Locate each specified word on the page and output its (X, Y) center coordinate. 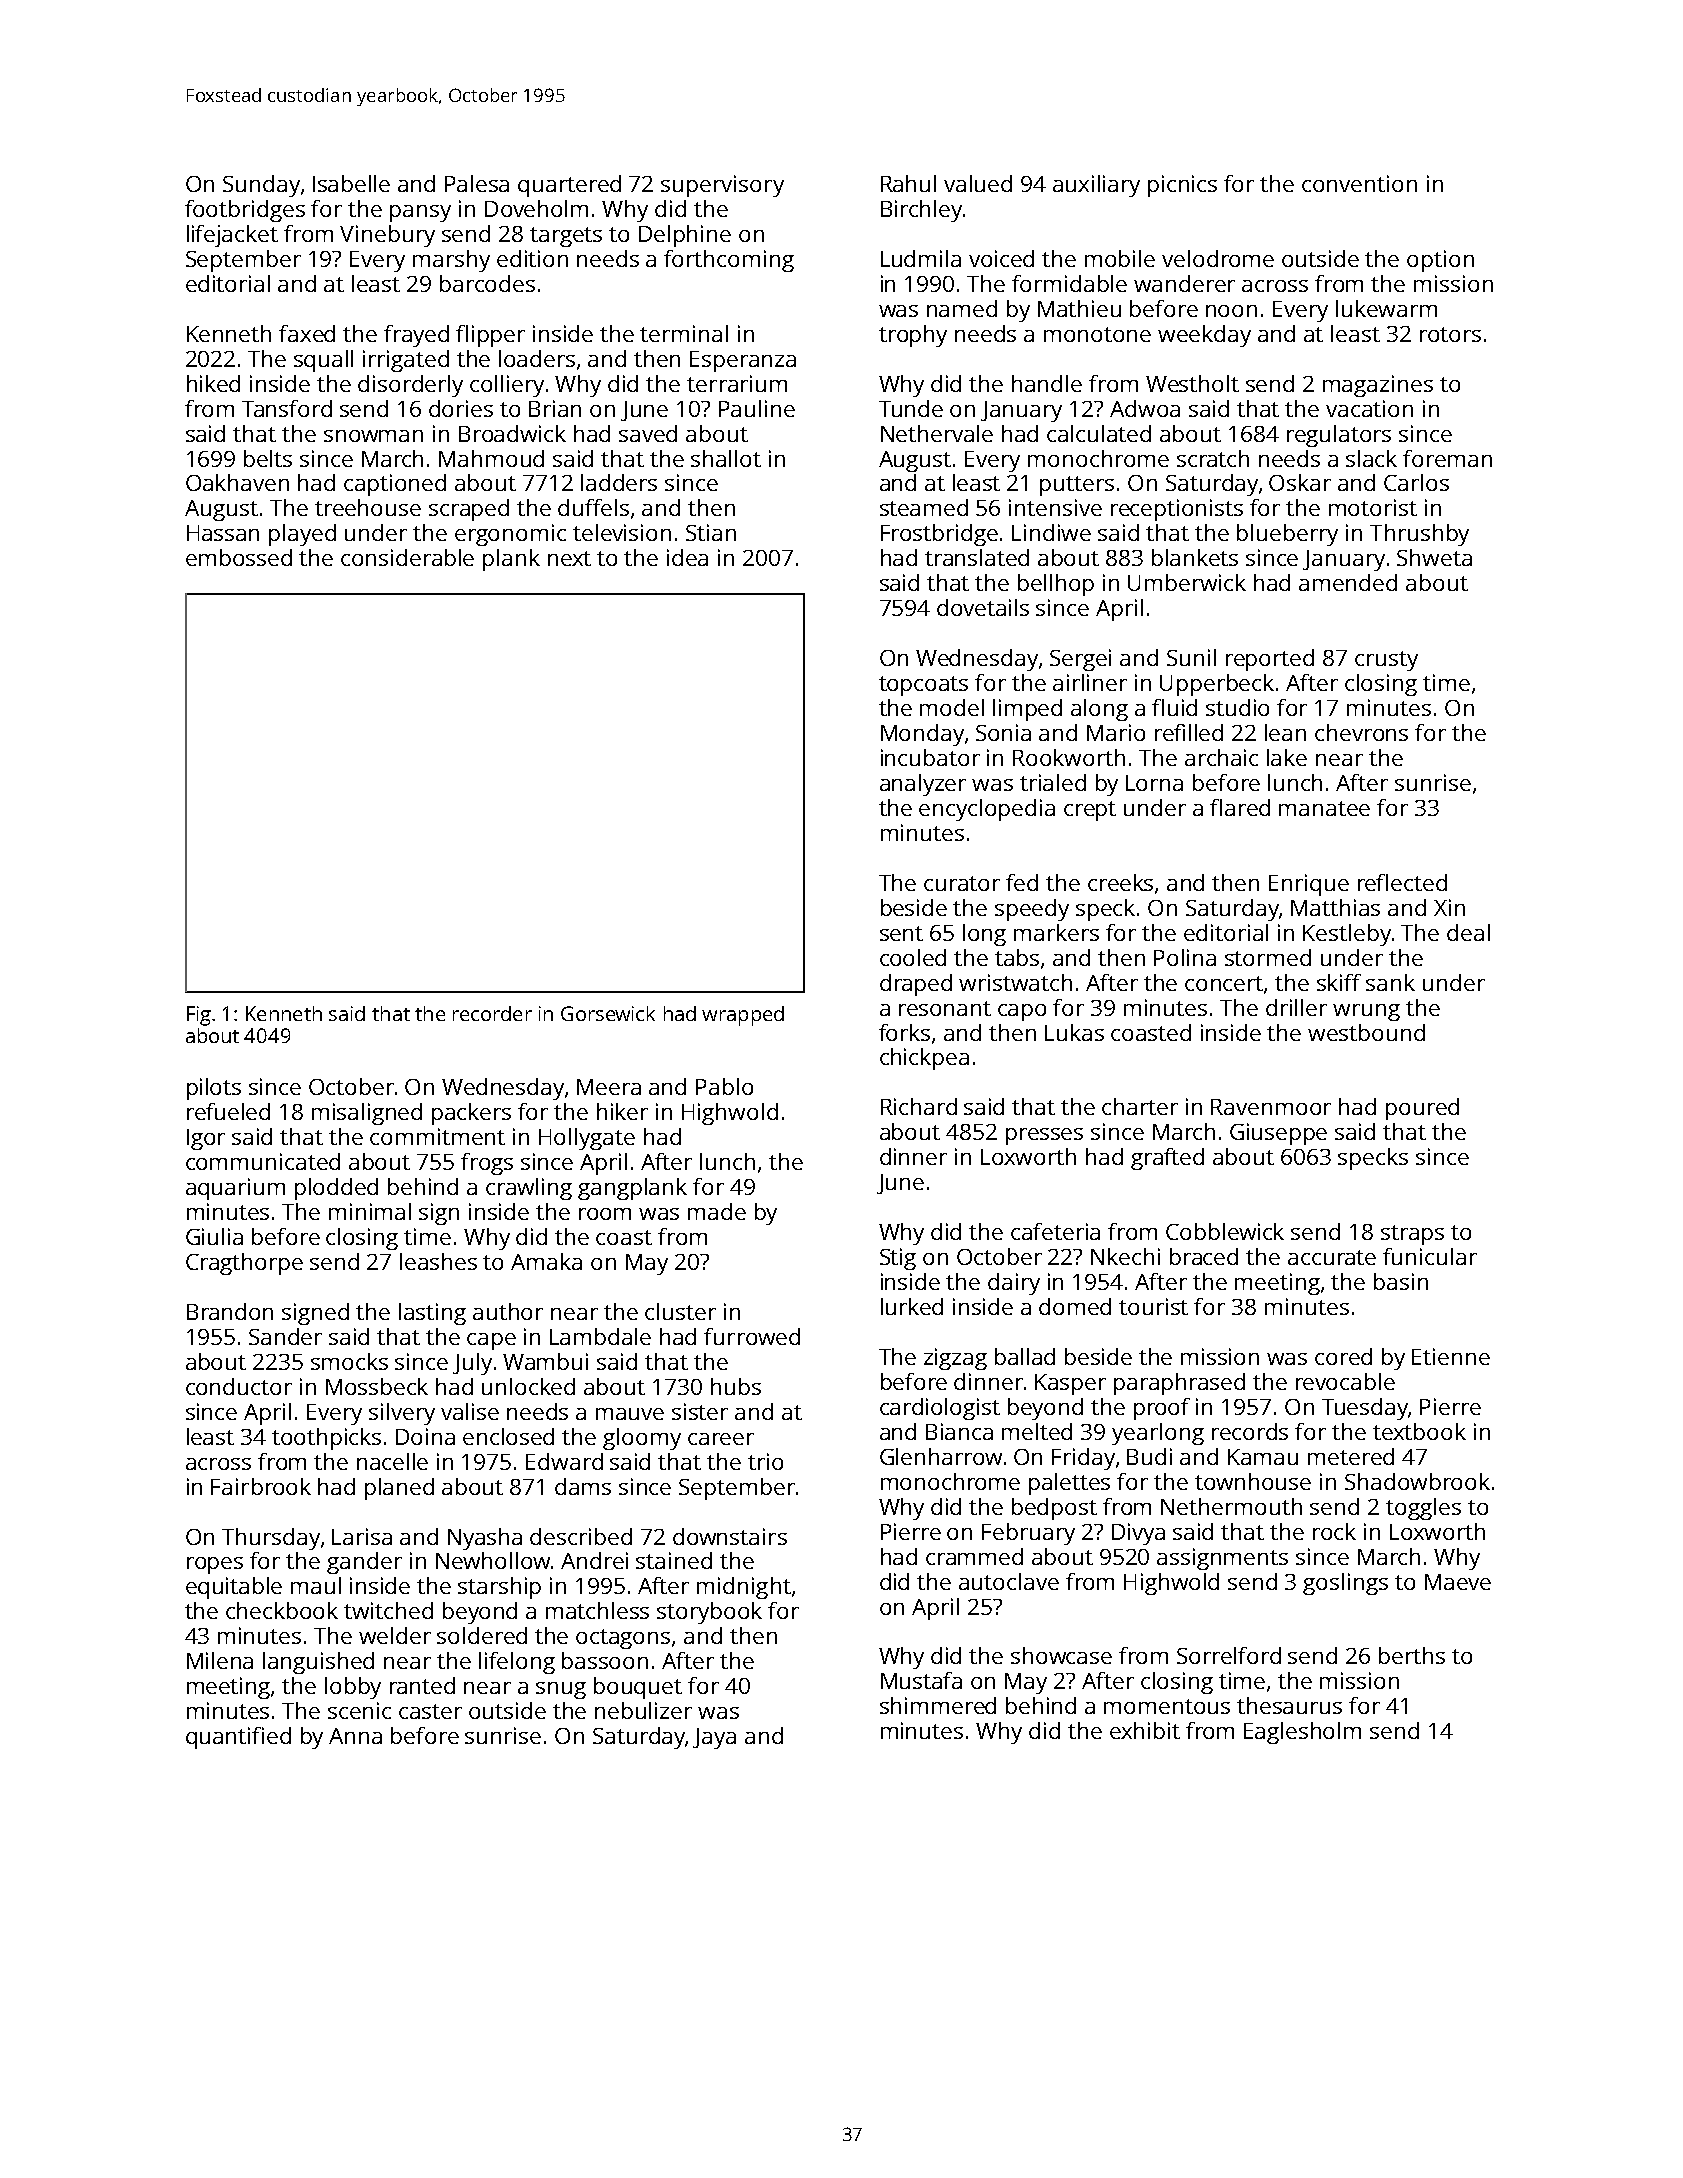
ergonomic (510, 535)
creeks (1120, 882)
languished (318, 1663)
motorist (1373, 507)
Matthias (1335, 907)
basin (1401, 1281)
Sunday (261, 186)
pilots (214, 1089)
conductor (239, 1386)
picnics (1182, 186)
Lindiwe (1051, 532)
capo (1022, 1012)
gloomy (642, 1439)
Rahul (908, 183)
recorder (492, 1013)
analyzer (923, 785)
